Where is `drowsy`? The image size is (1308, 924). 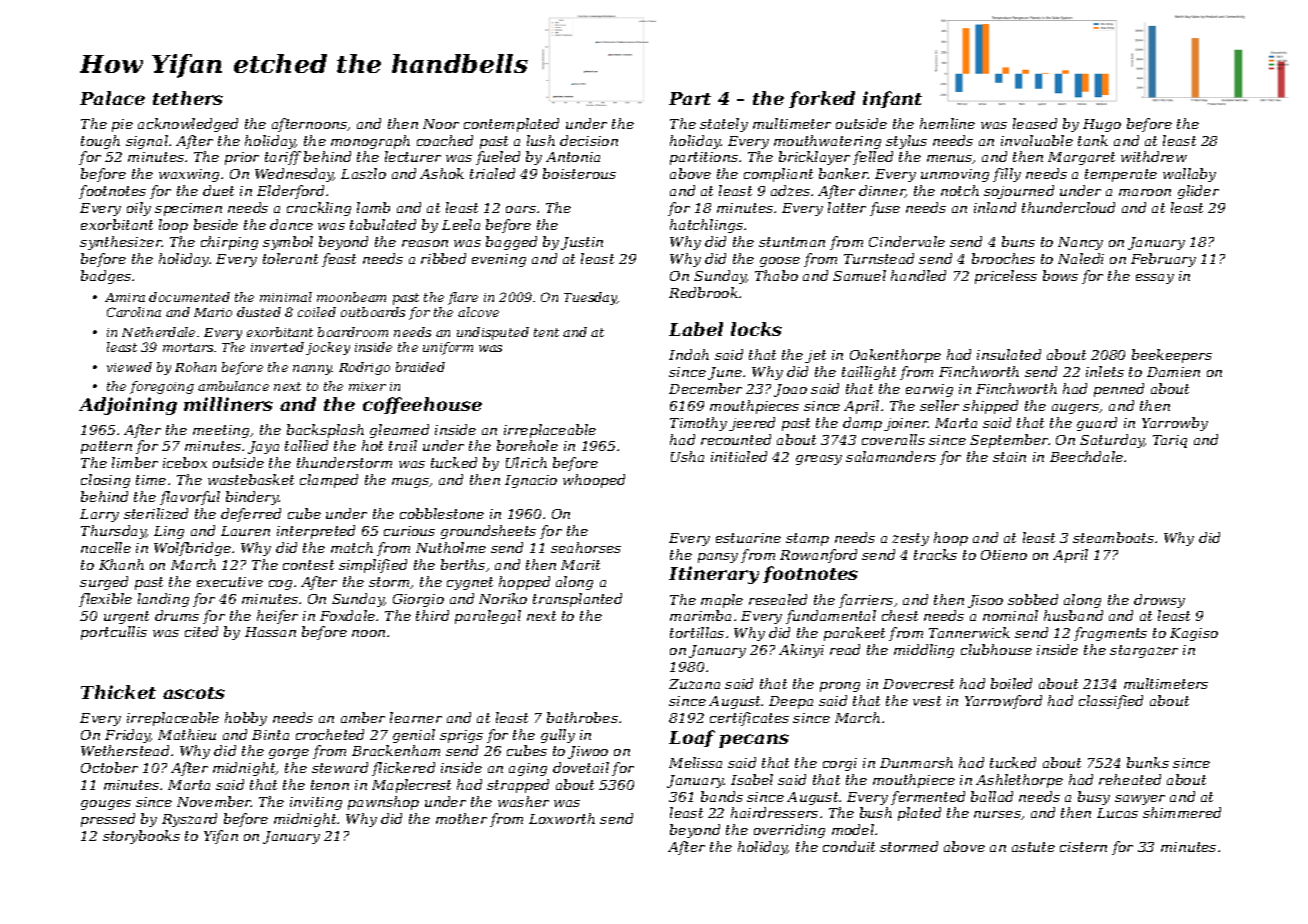 drowsy is located at coordinates (1159, 601).
